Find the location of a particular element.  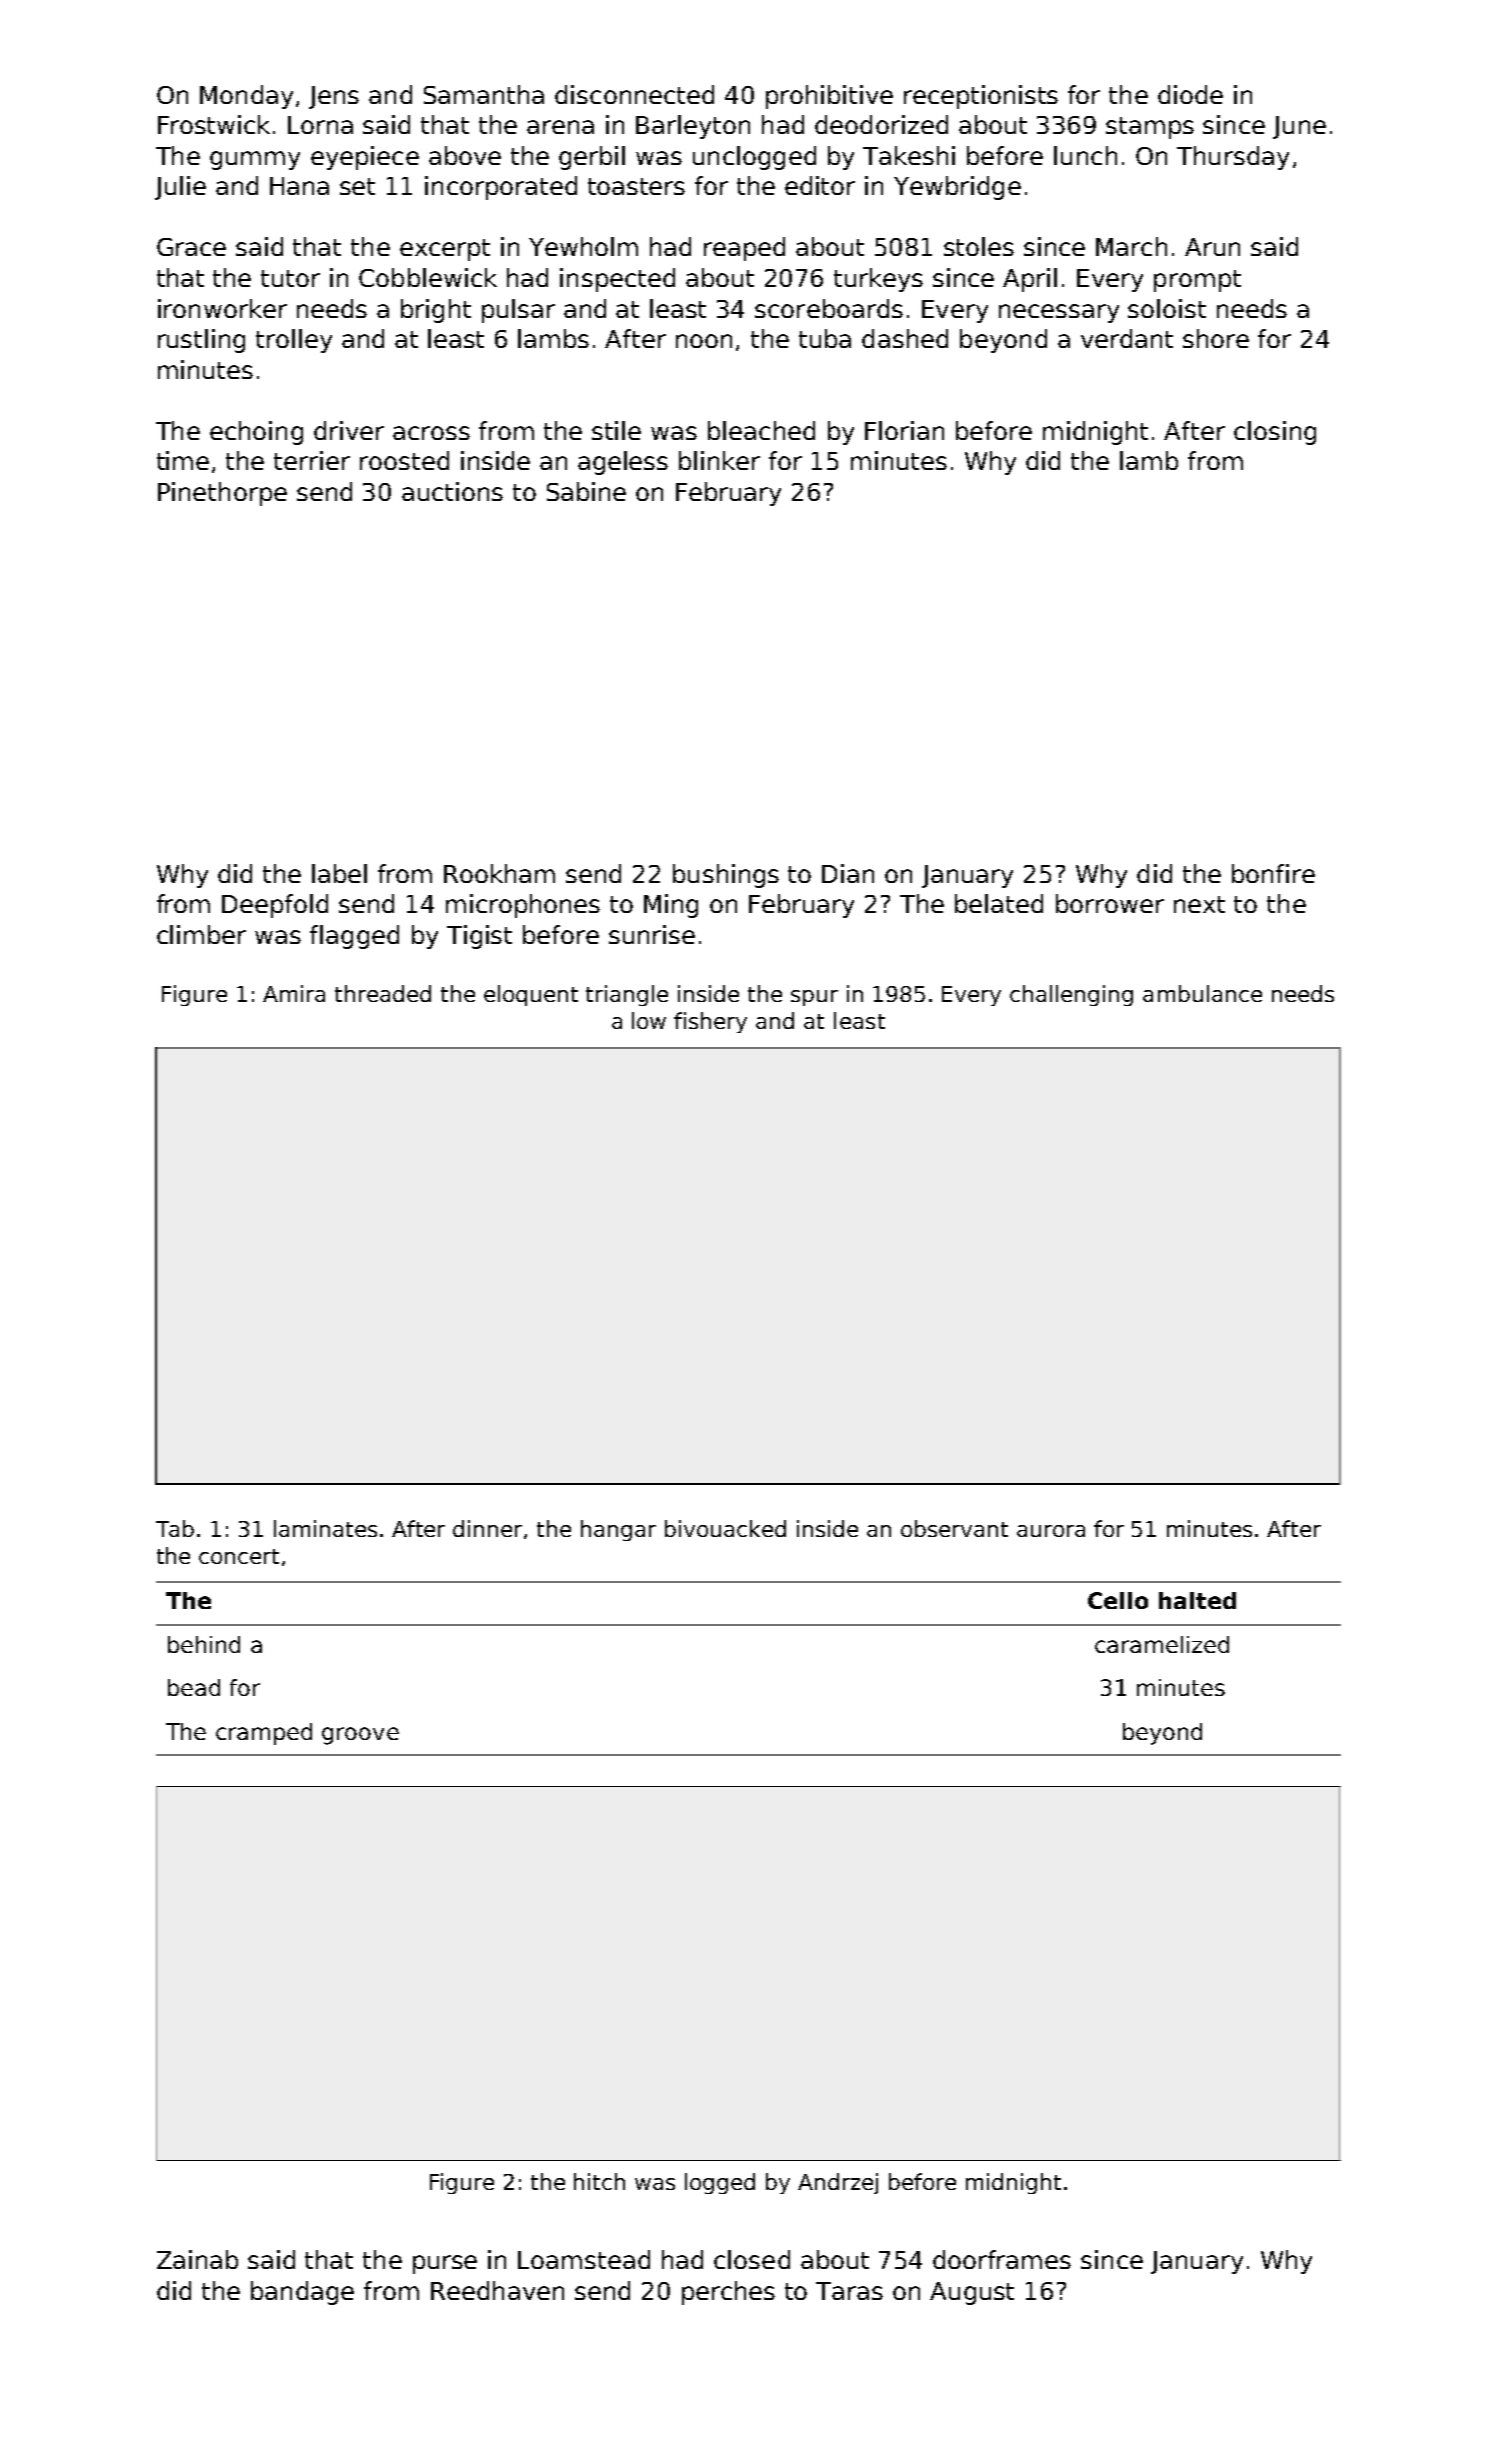

borrower is located at coordinates (1110, 903).
